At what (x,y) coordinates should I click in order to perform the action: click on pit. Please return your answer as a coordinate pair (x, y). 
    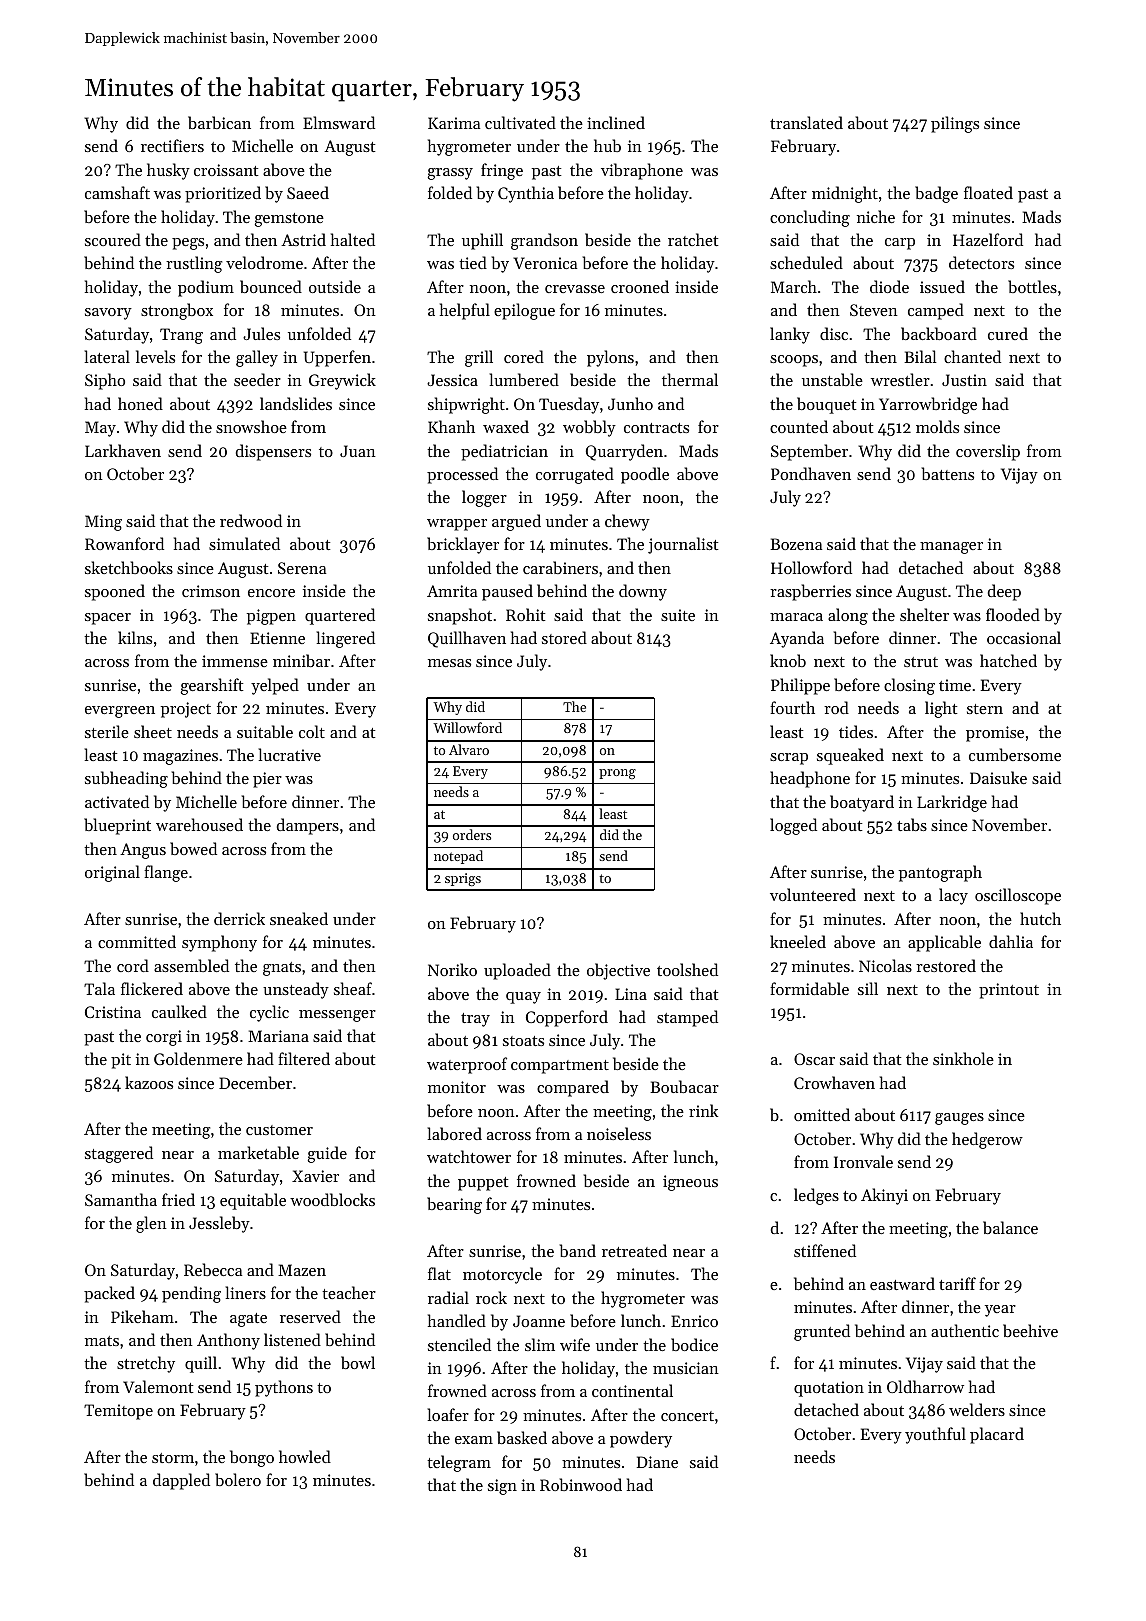
    Looking at the image, I should click on (121, 1061).
